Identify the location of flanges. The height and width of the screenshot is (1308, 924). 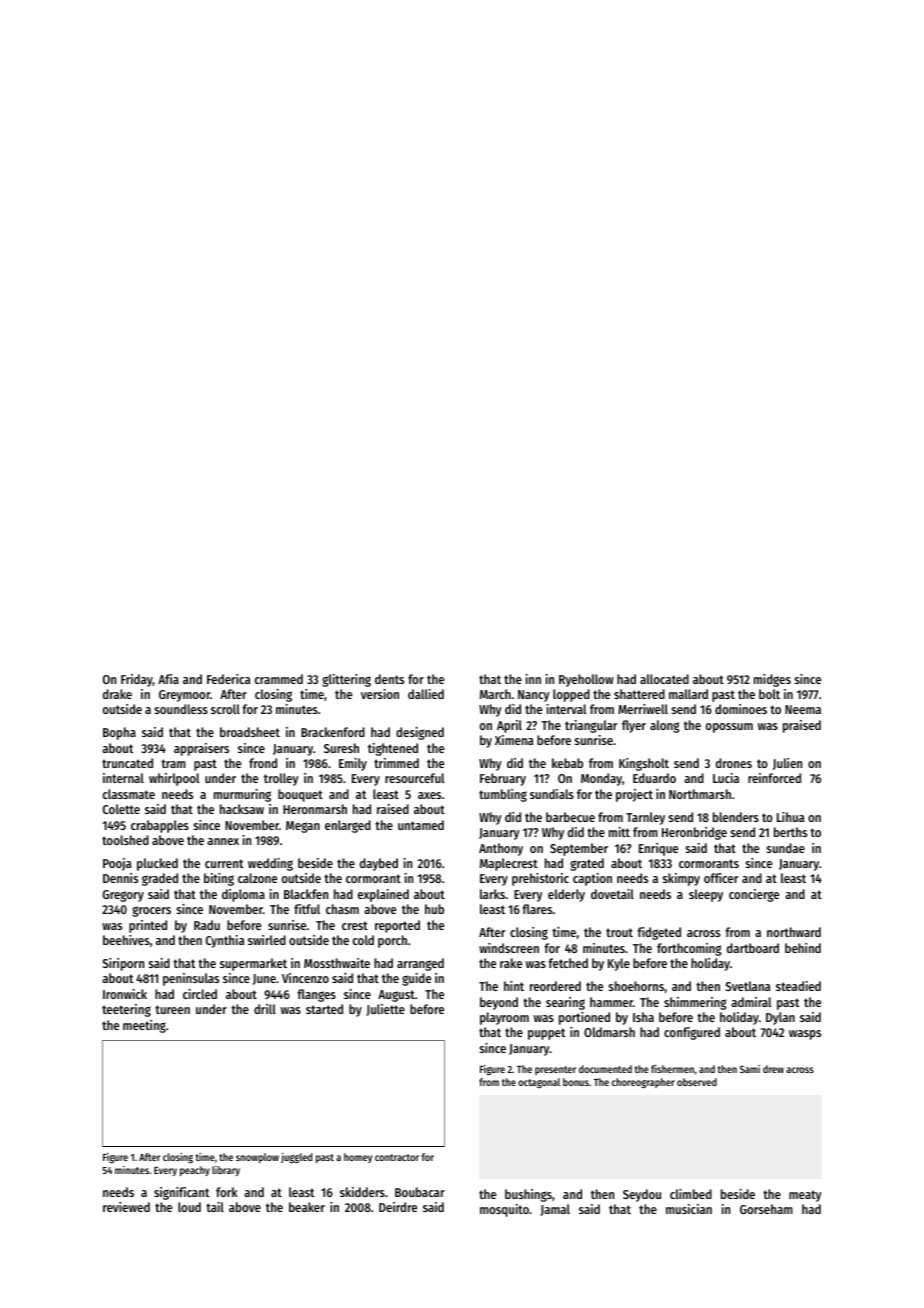
(316, 995).
